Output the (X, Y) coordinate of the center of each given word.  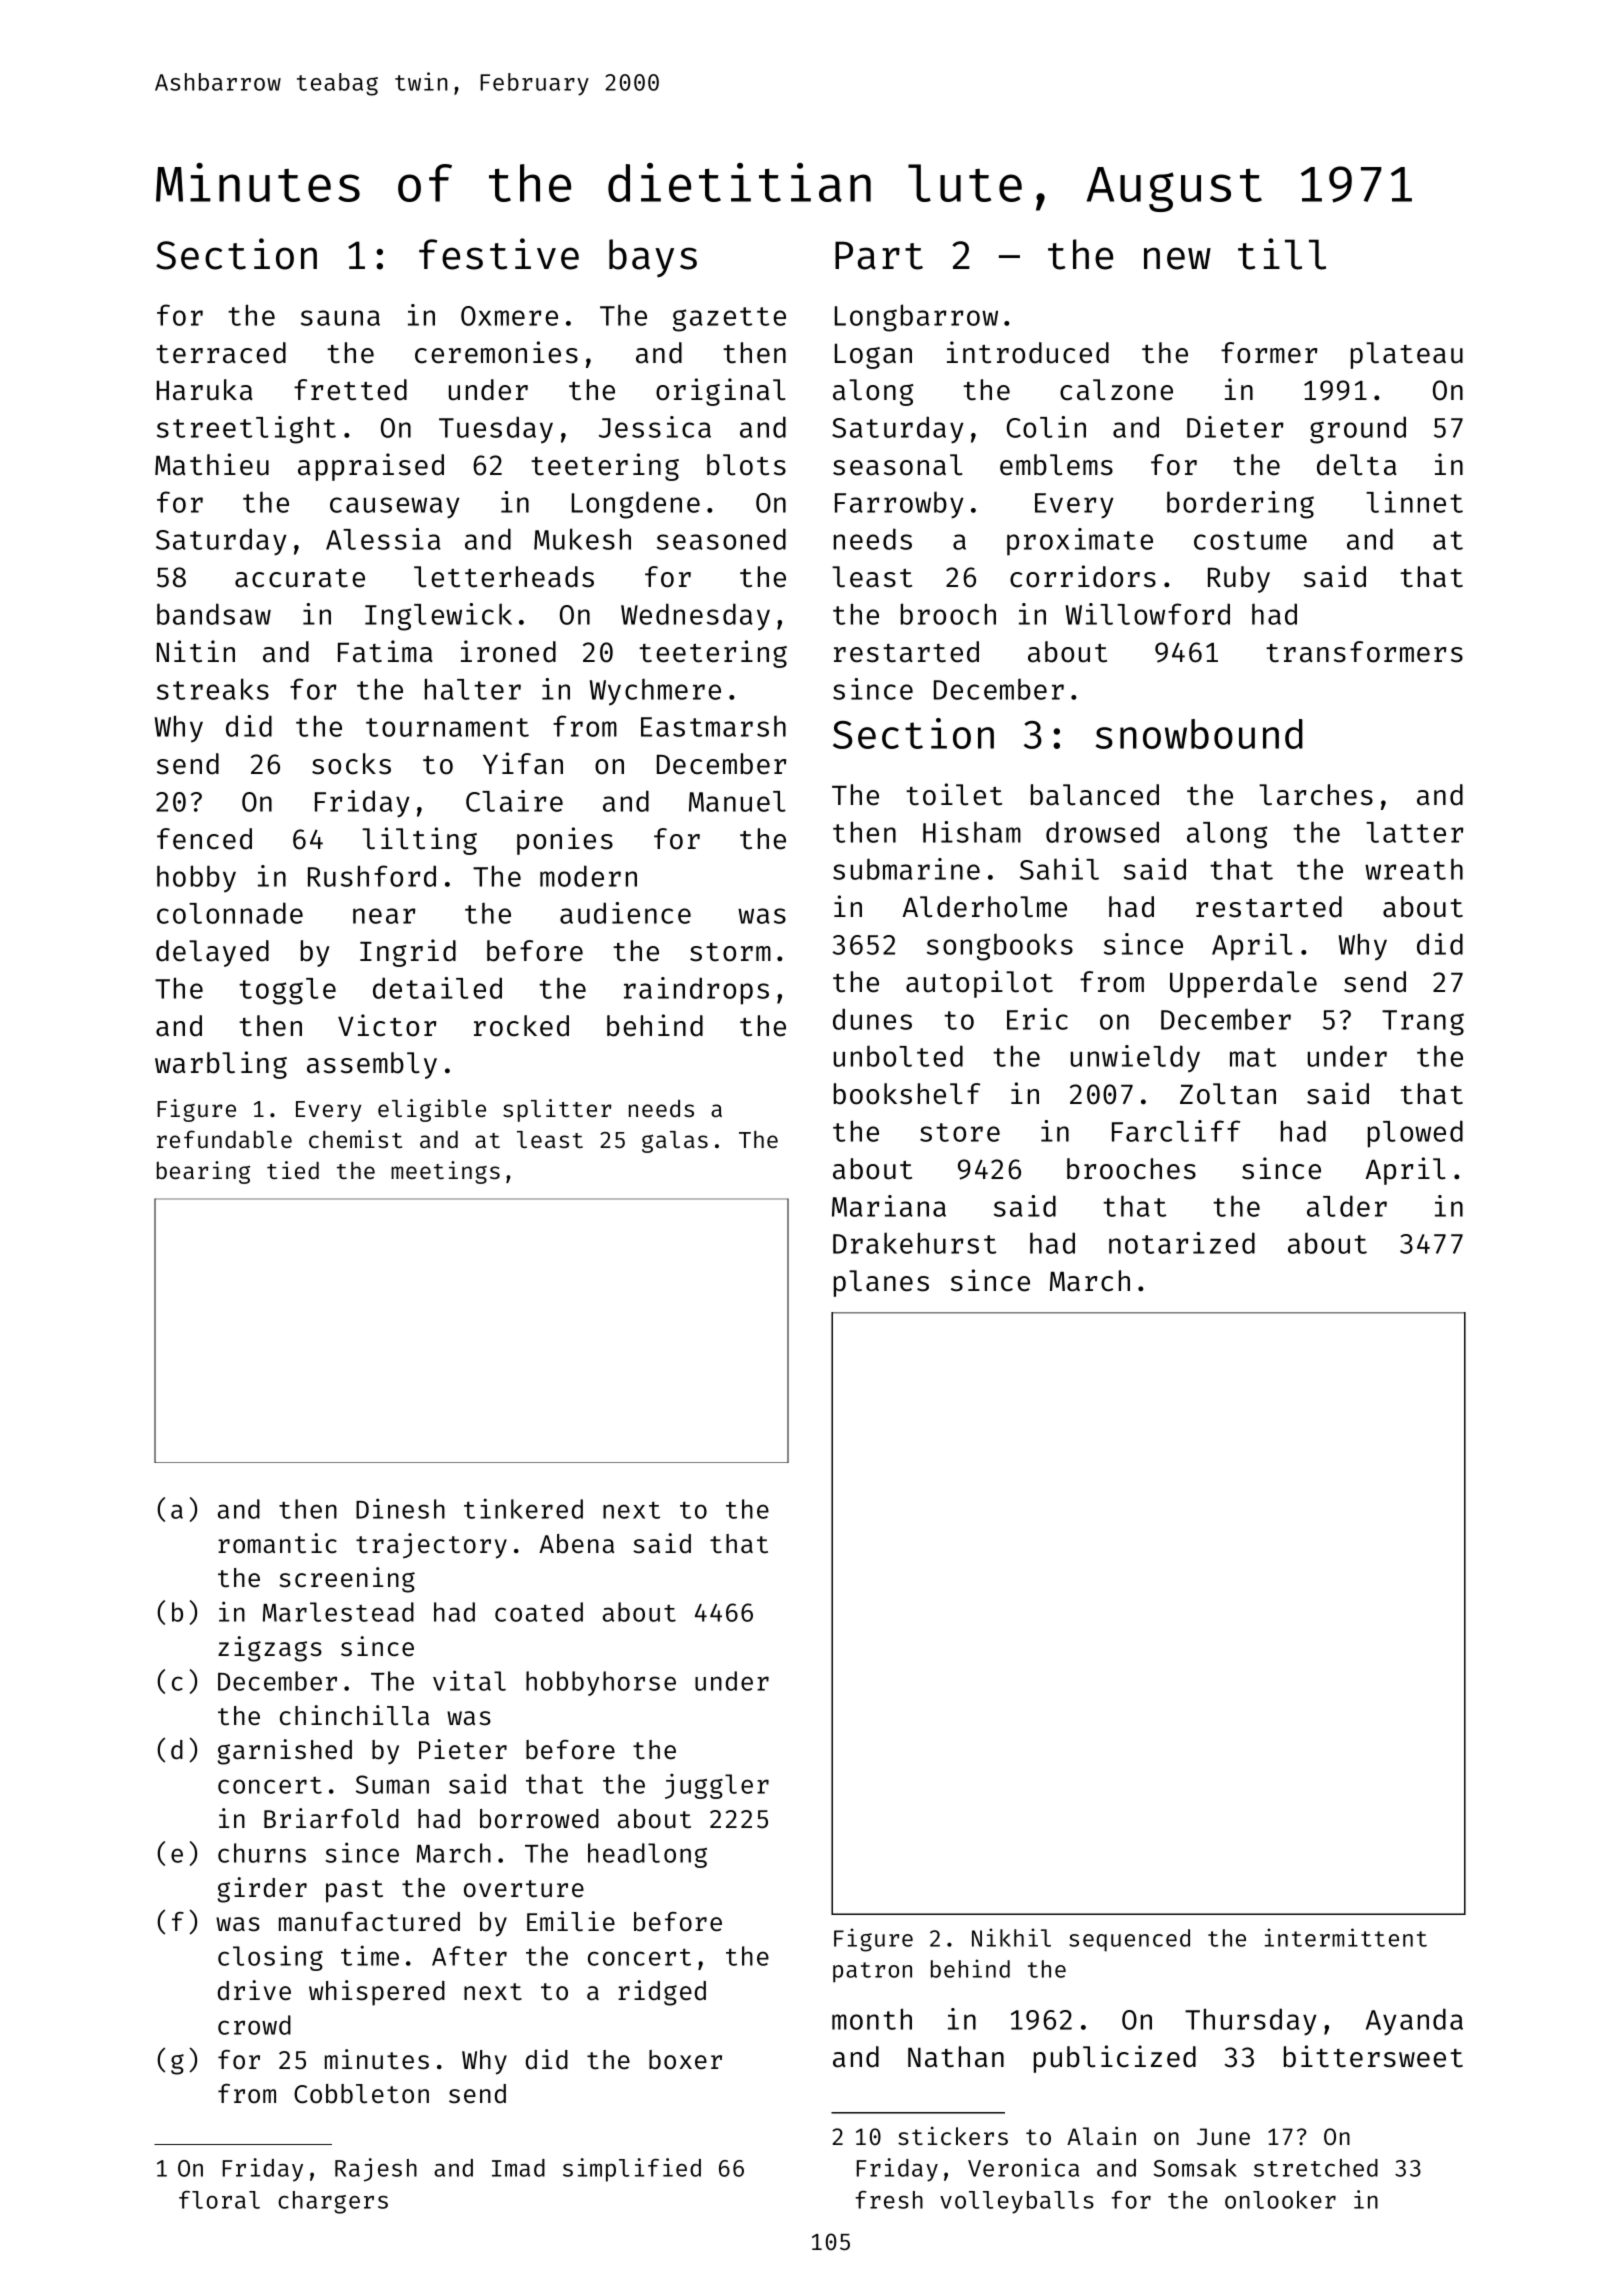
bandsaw (214, 614)
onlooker (1280, 2200)
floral (219, 2200)
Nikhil (1011, 1937)
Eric (1037, 1019)
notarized (1182, 1243)
